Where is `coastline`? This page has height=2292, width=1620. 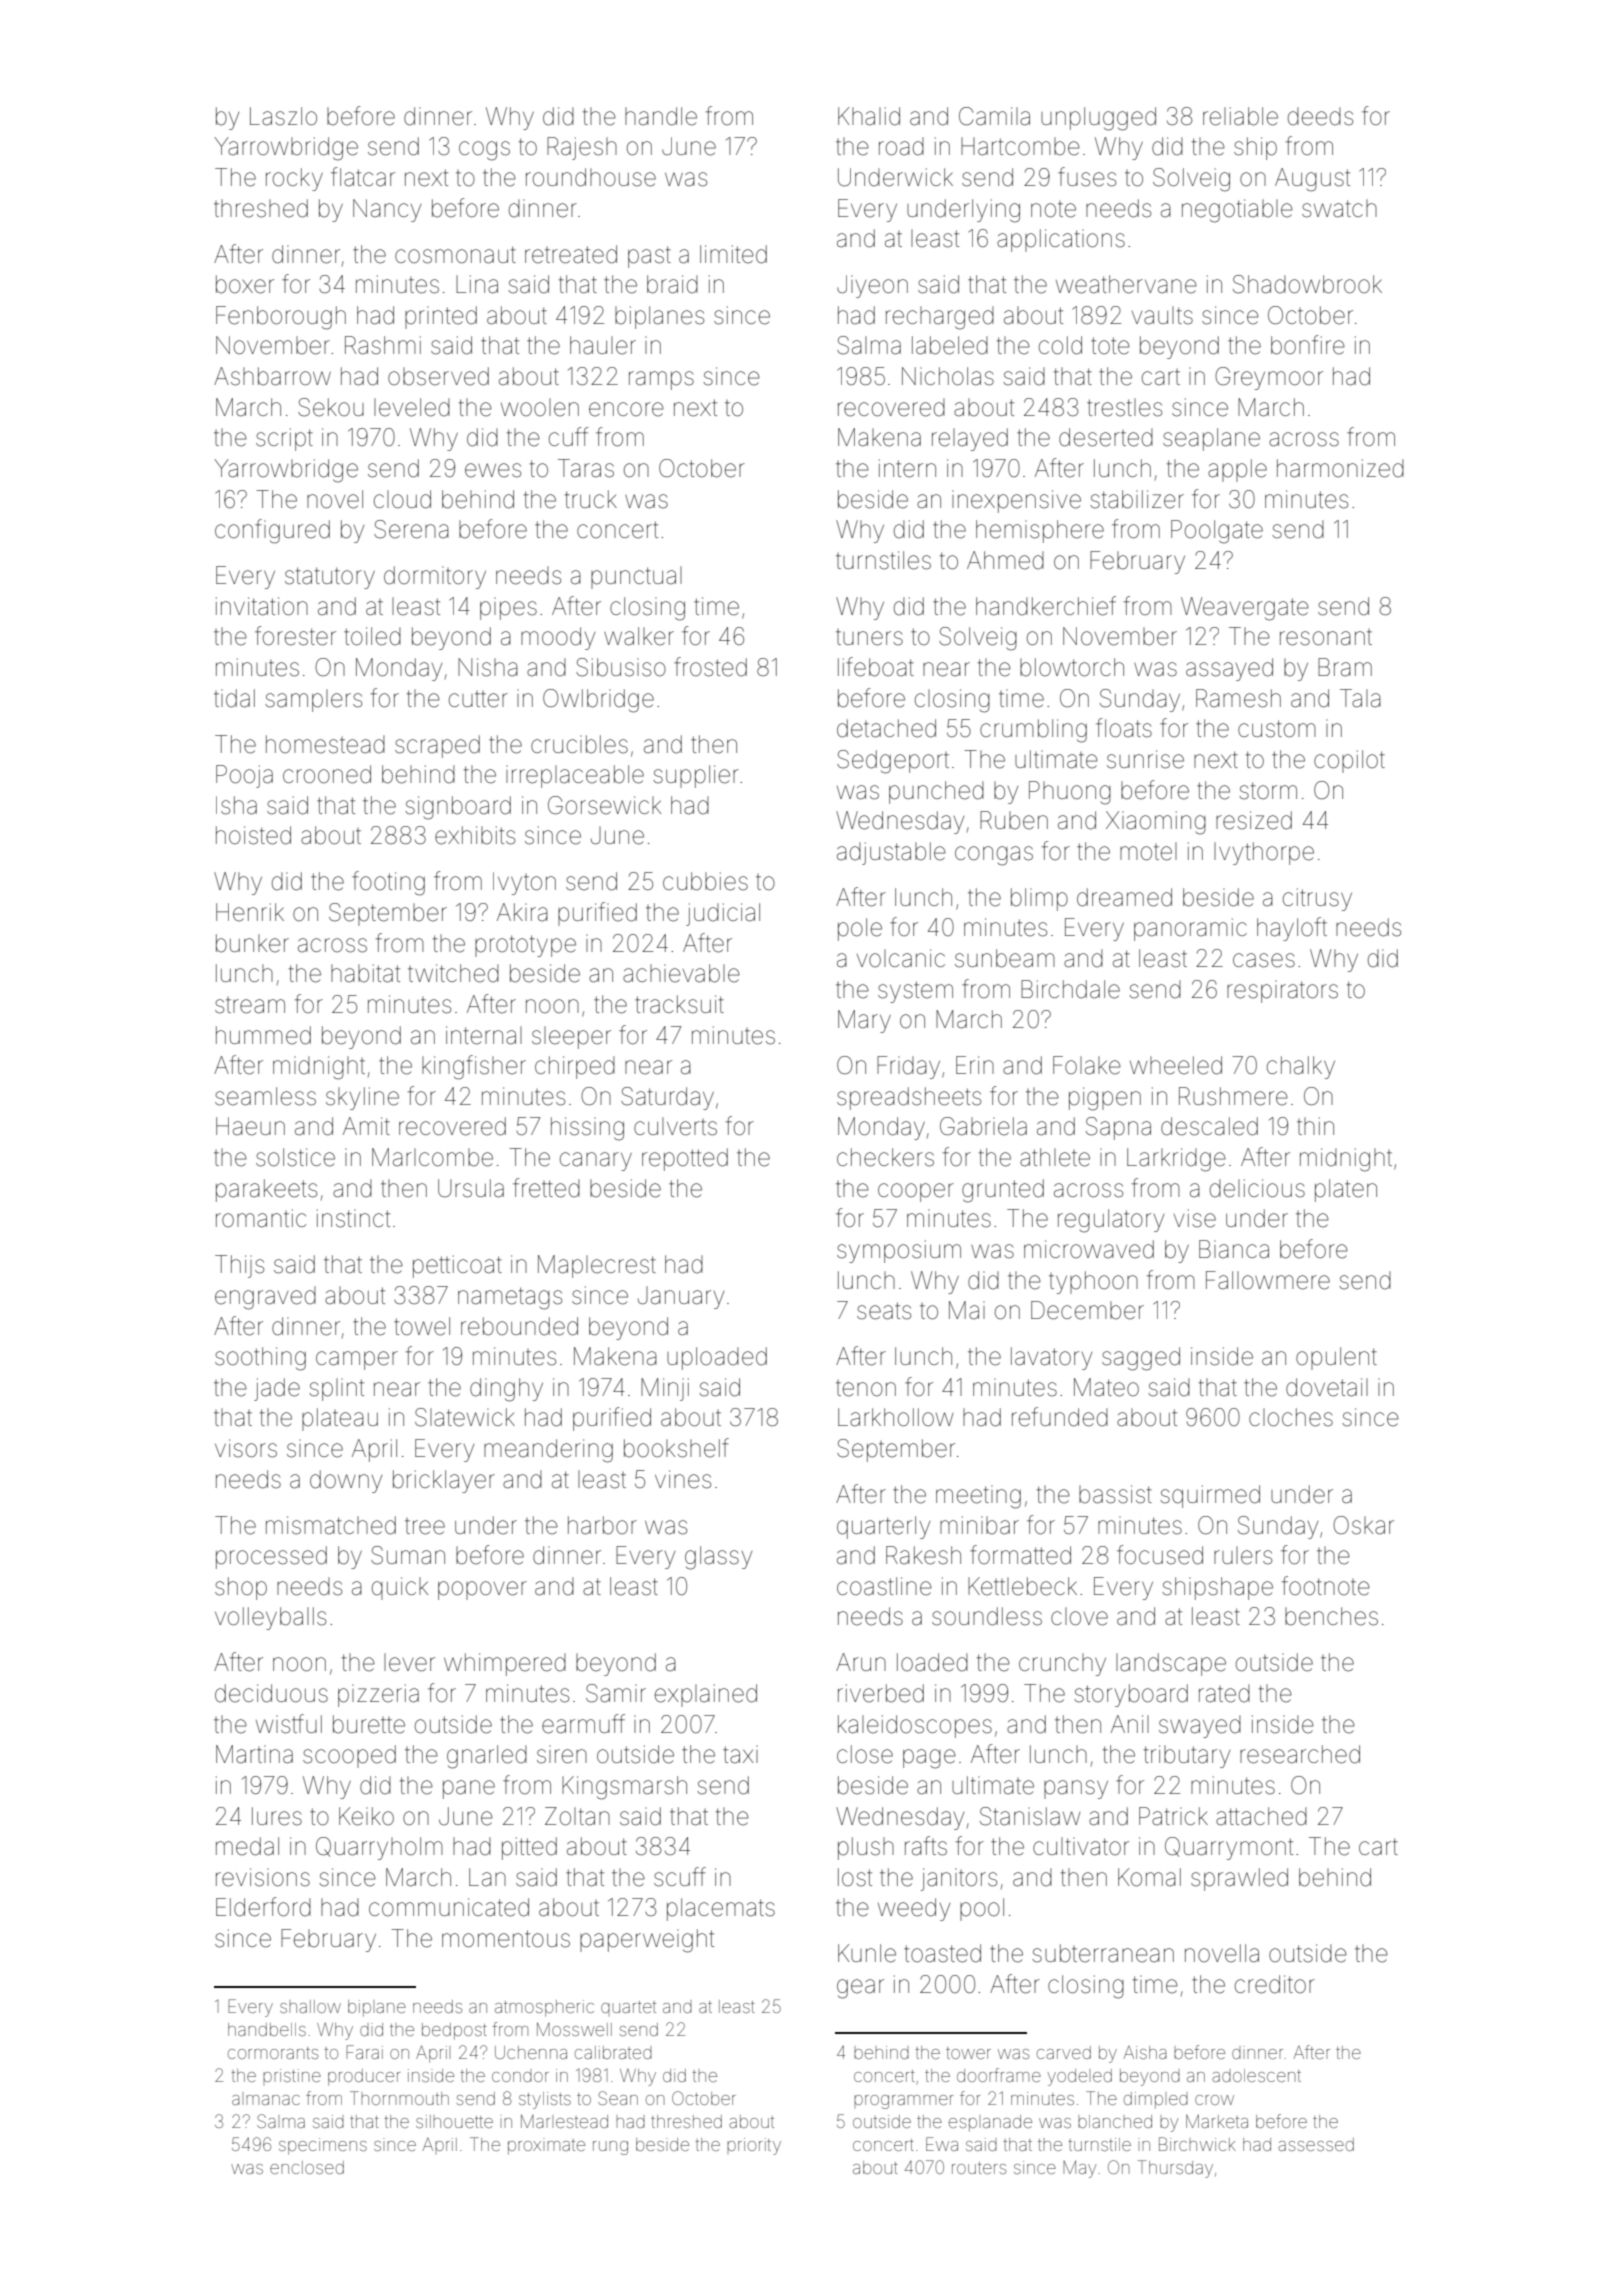 coastline is located at coordinates (884, 1586).
